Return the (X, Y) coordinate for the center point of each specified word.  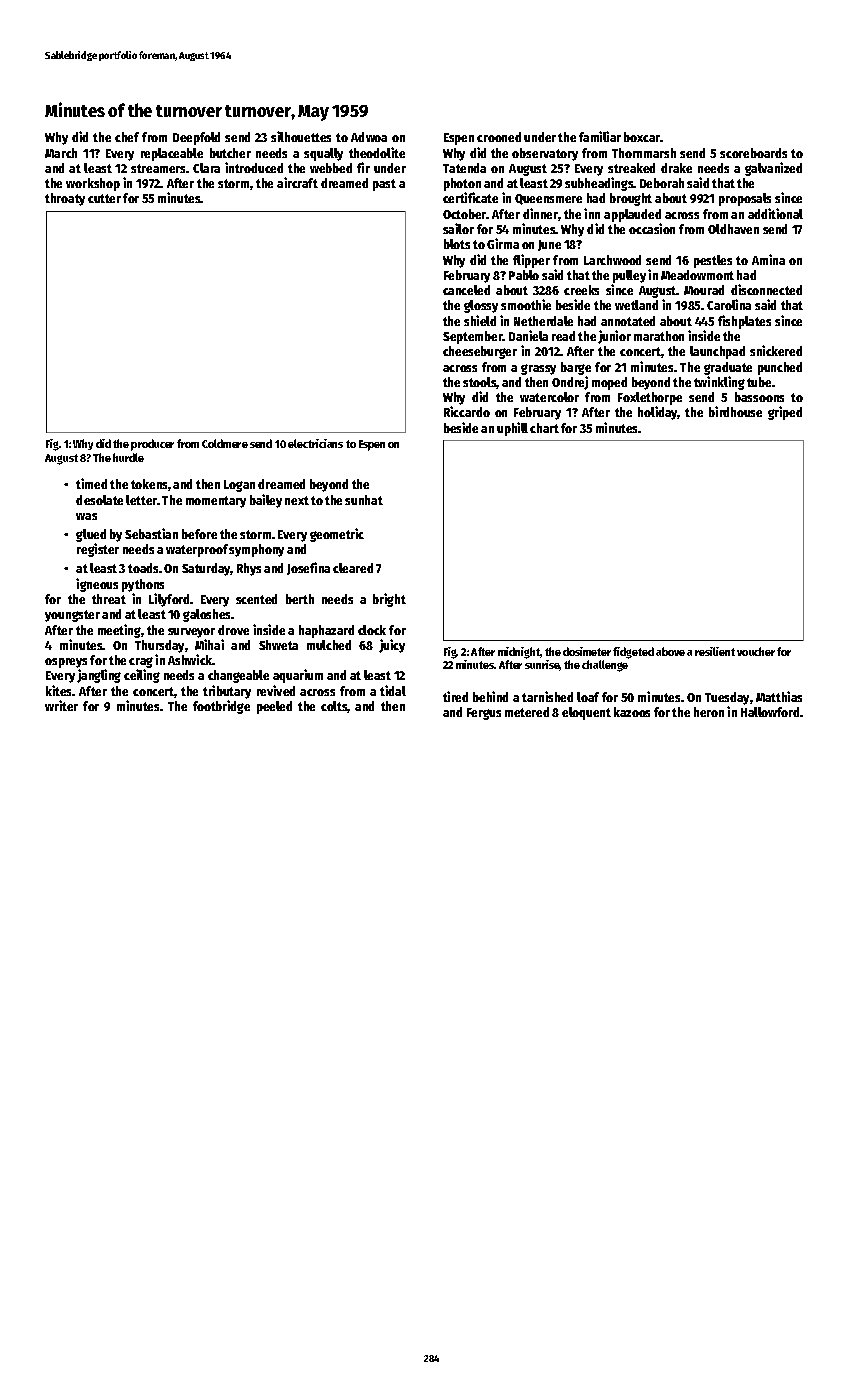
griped (785, 413)
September (473, 337)
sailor (458, 228)
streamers (158, 168)
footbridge (221, 707)
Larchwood (612, 260)
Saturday (206, 569)
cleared (353, 568)
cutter (104, 198)
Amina (768, 259)
